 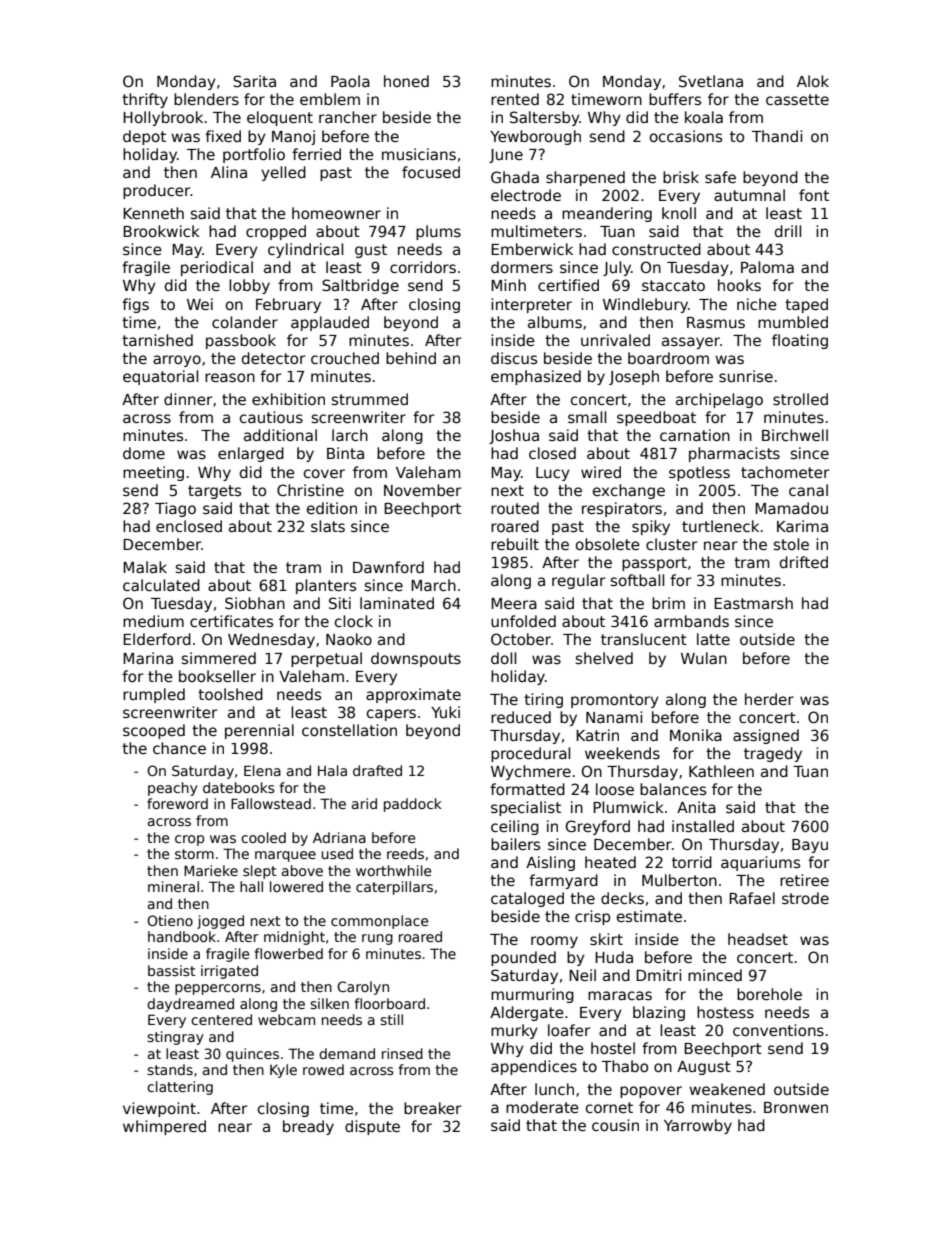 What do you see at coordinates (530, 754) in the screenshot?
I see `procedural` at bounding box center [530, 754].
